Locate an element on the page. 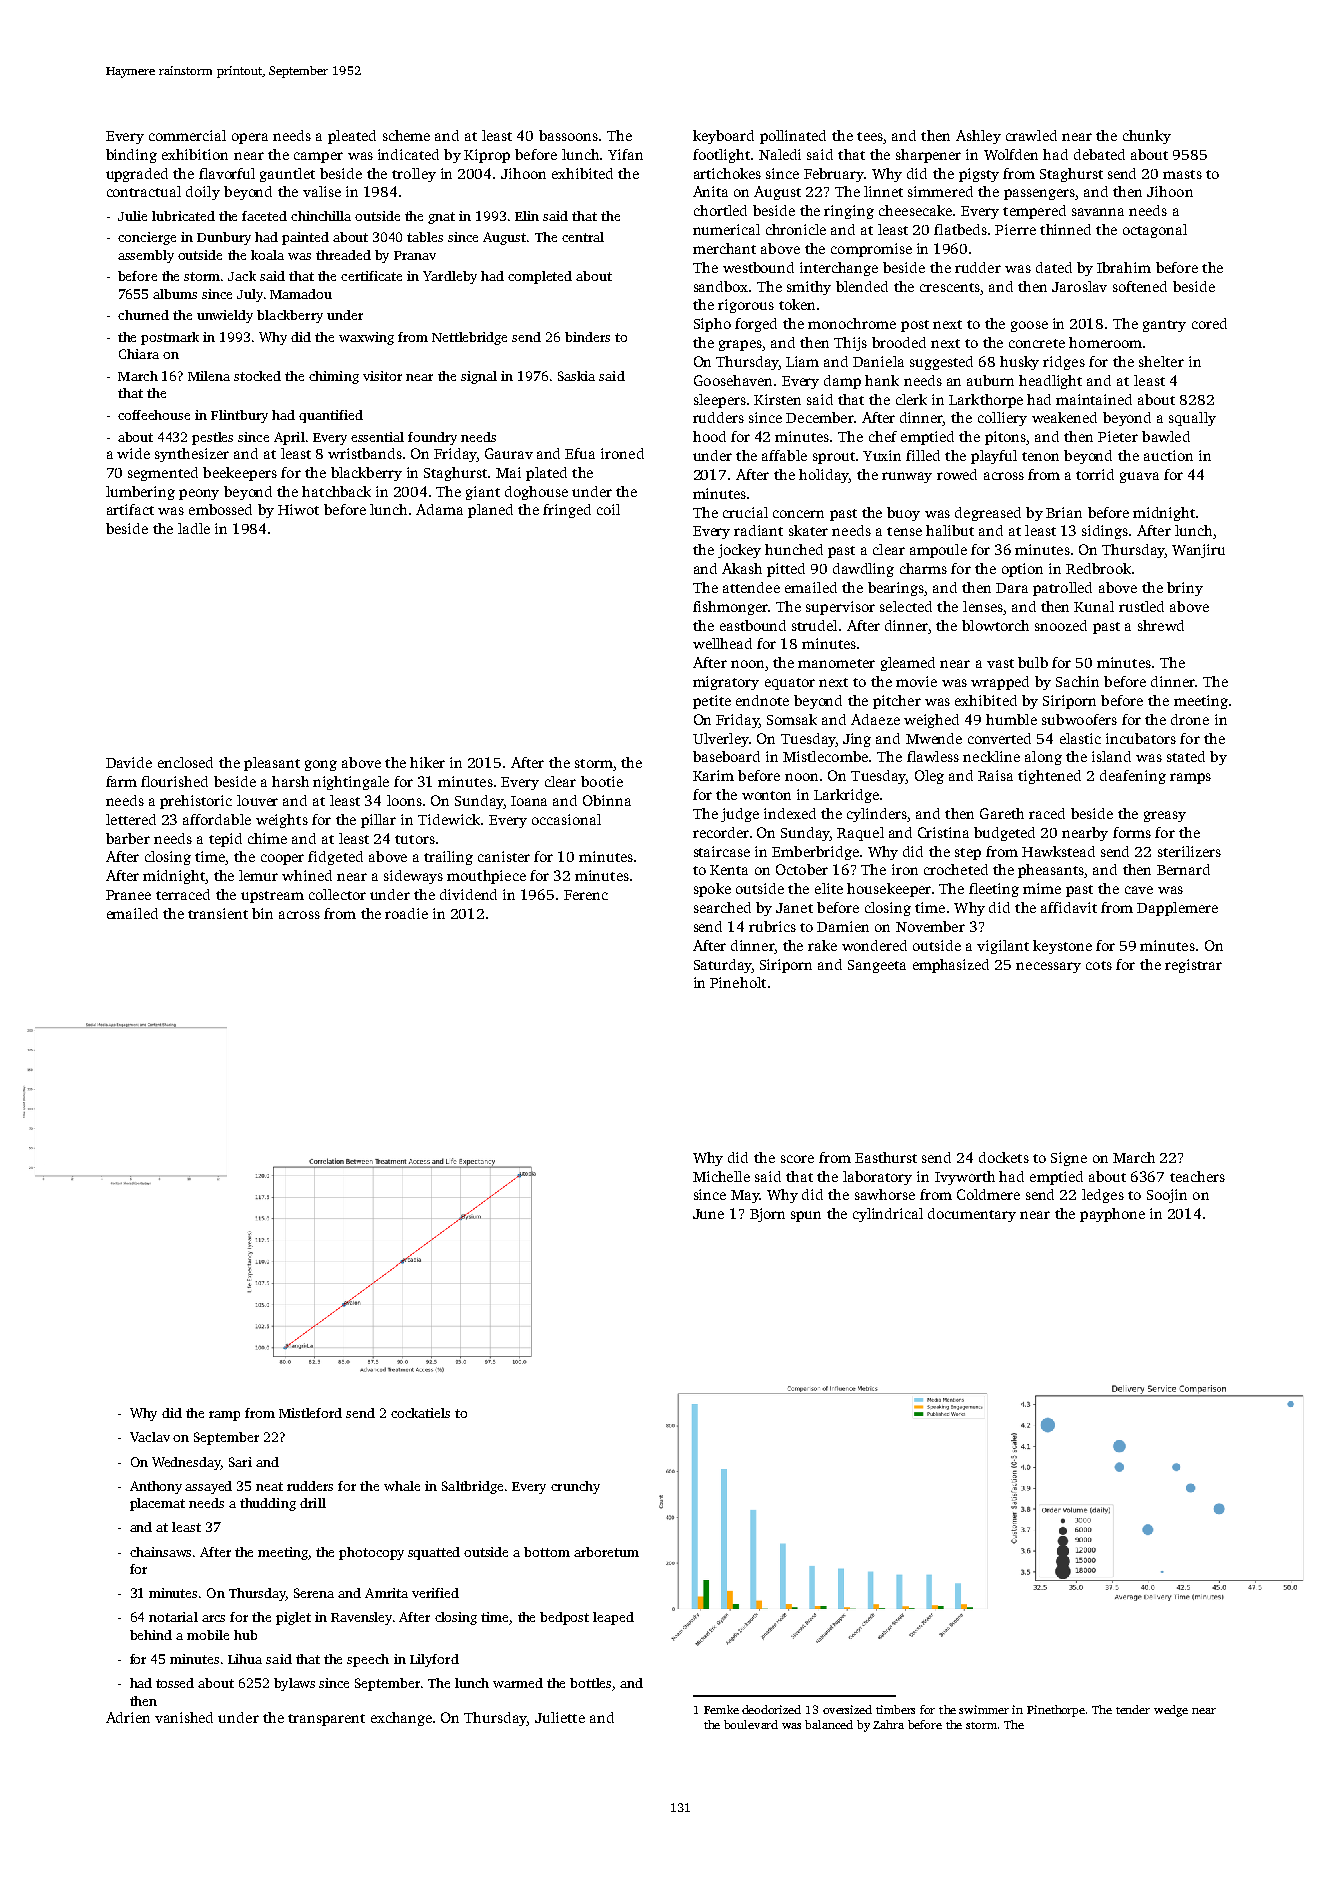 Image resolution: width=1339 pixels, height=1894 pixels. tutors is located at coordinates (415, 839).
